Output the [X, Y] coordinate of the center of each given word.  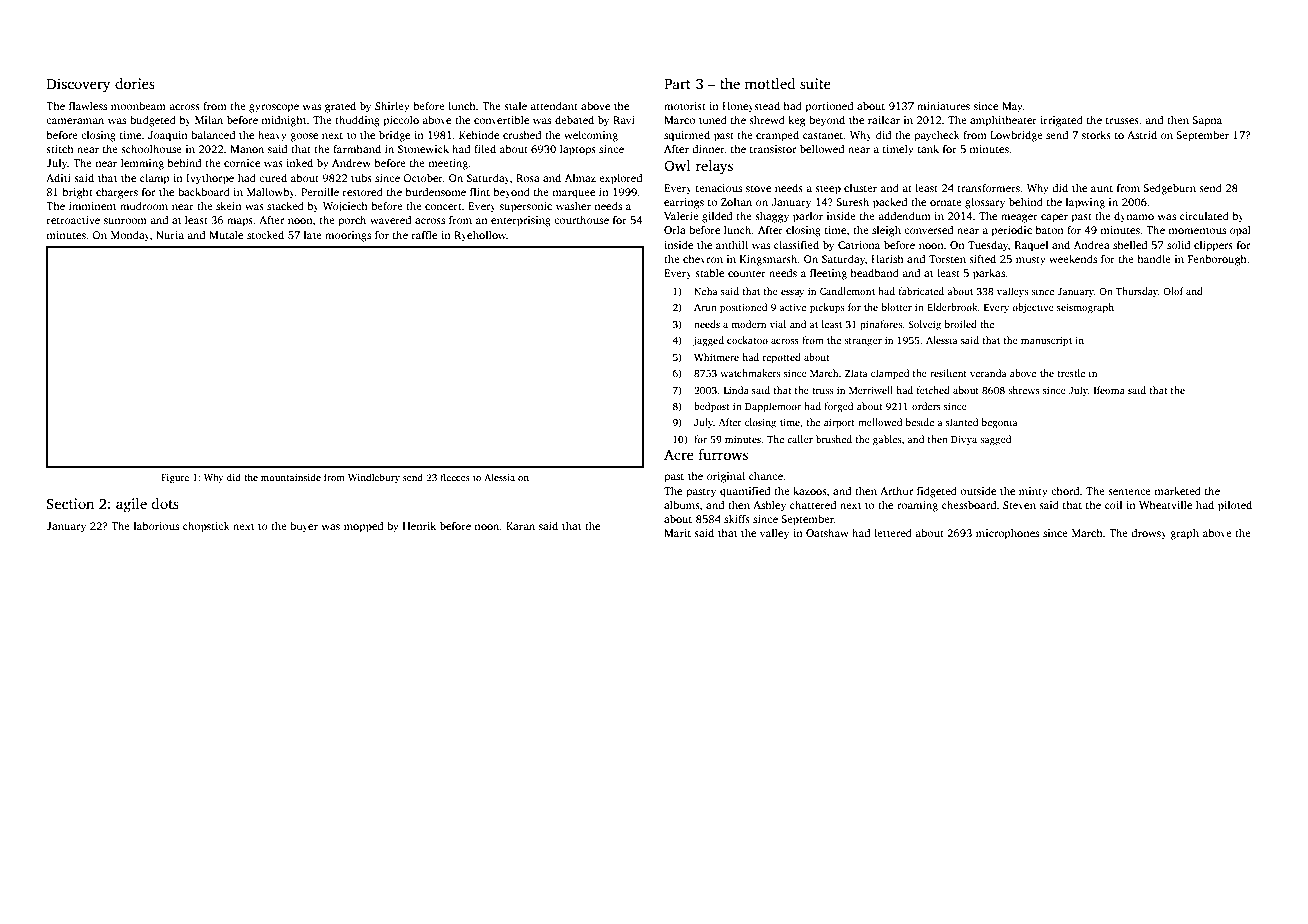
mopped [363, 527]
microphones [1007, 534]
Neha [705, 291]
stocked [265, 235]
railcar [884, 120]
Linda [736, 390]
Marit [677, 533]
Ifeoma [1109, 390]
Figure [175, 478]
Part [677, 84]
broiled [961, 324]
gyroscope [274, 108]
